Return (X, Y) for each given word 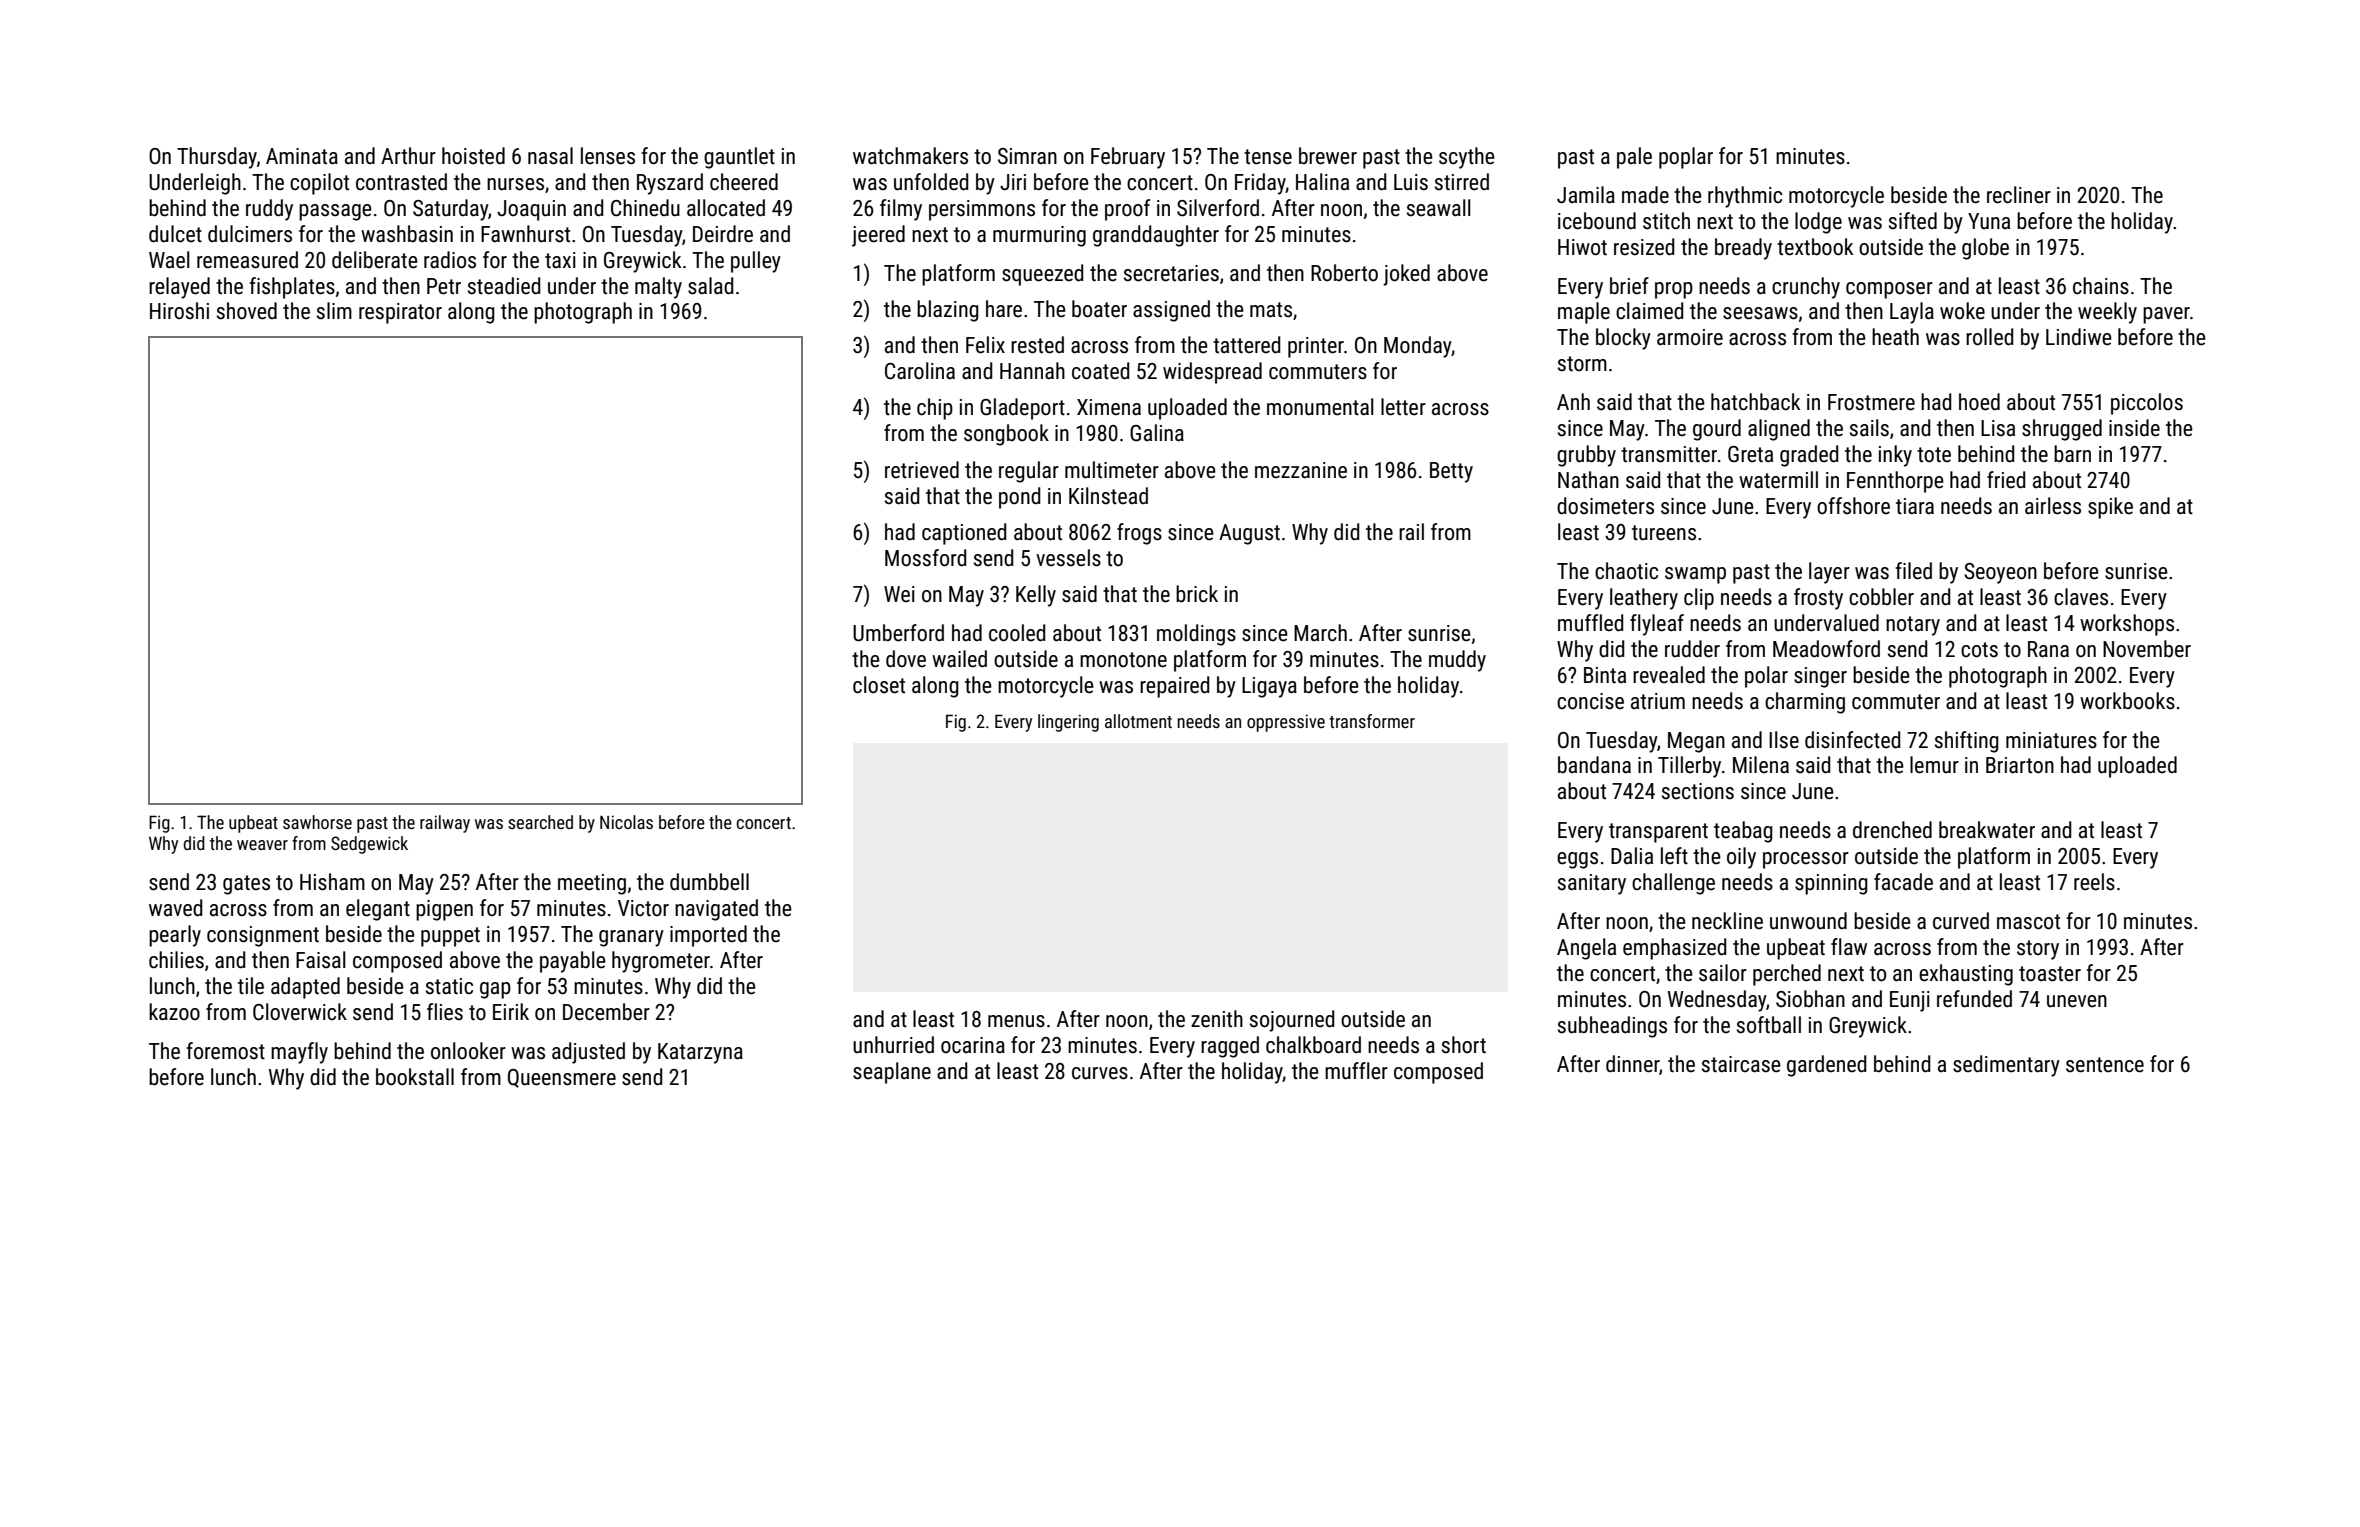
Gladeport (1022, 409)
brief (1629, 286)
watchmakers (910, 156)
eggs (1577, 860)
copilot (319, 184)
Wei (899, 594)
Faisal (321, 960)
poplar (1686, 158)
